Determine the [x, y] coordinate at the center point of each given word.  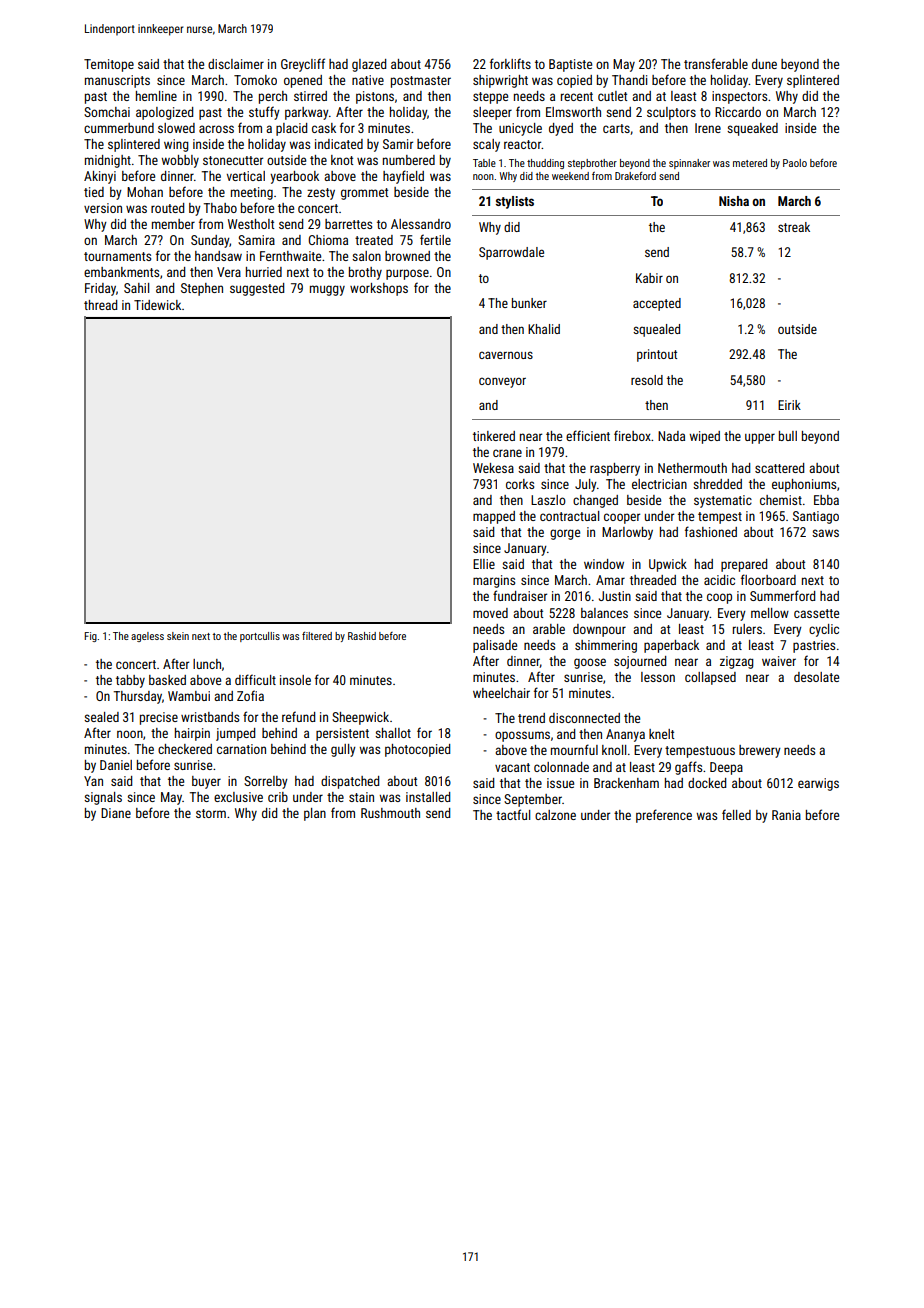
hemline [156, 96]
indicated [339, 144]
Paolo [795, 163]
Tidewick [157, 305]
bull [788, 436]
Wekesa [493, 468]
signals [103, 798]
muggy [327, 290]
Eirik [789, 405]
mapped [494, 517]
